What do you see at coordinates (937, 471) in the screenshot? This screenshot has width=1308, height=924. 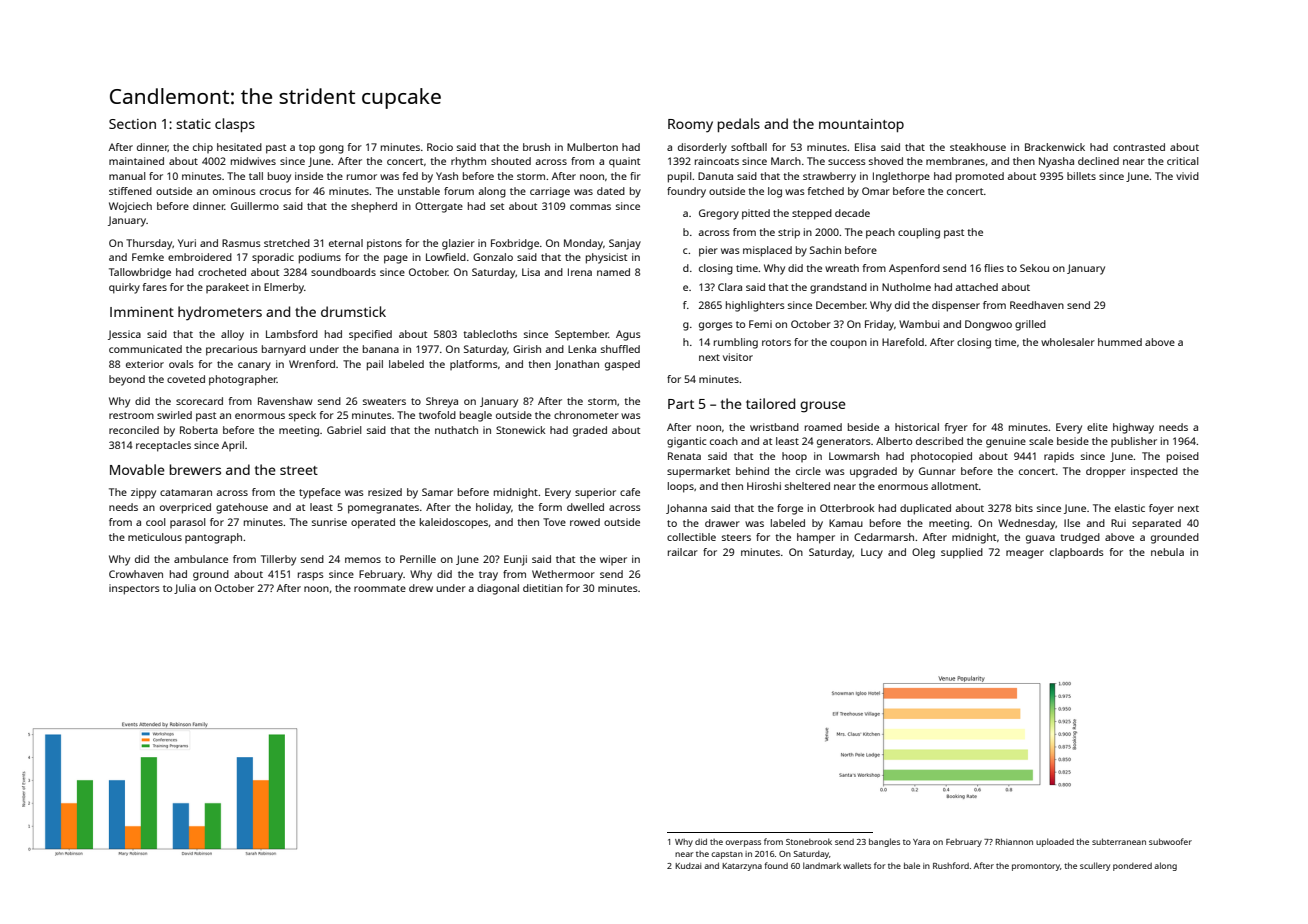 I see `Gunnar` at bounding box center [937, 471].
